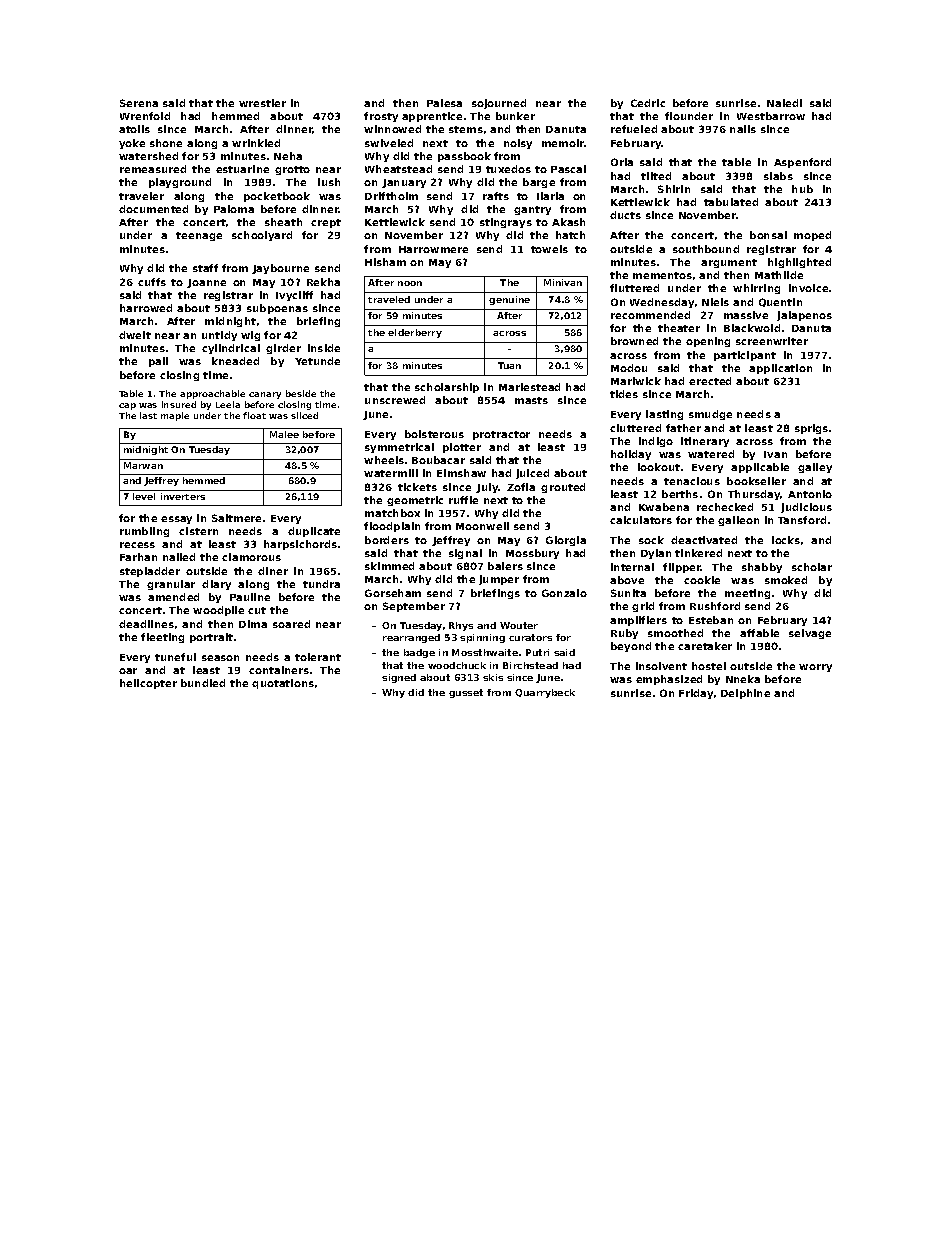 This screenshot has width=952, height=1233. What do you see at coordinates (799, 263) in the screenshot?
I see `highlighted` at bounding box center [799, 263].
